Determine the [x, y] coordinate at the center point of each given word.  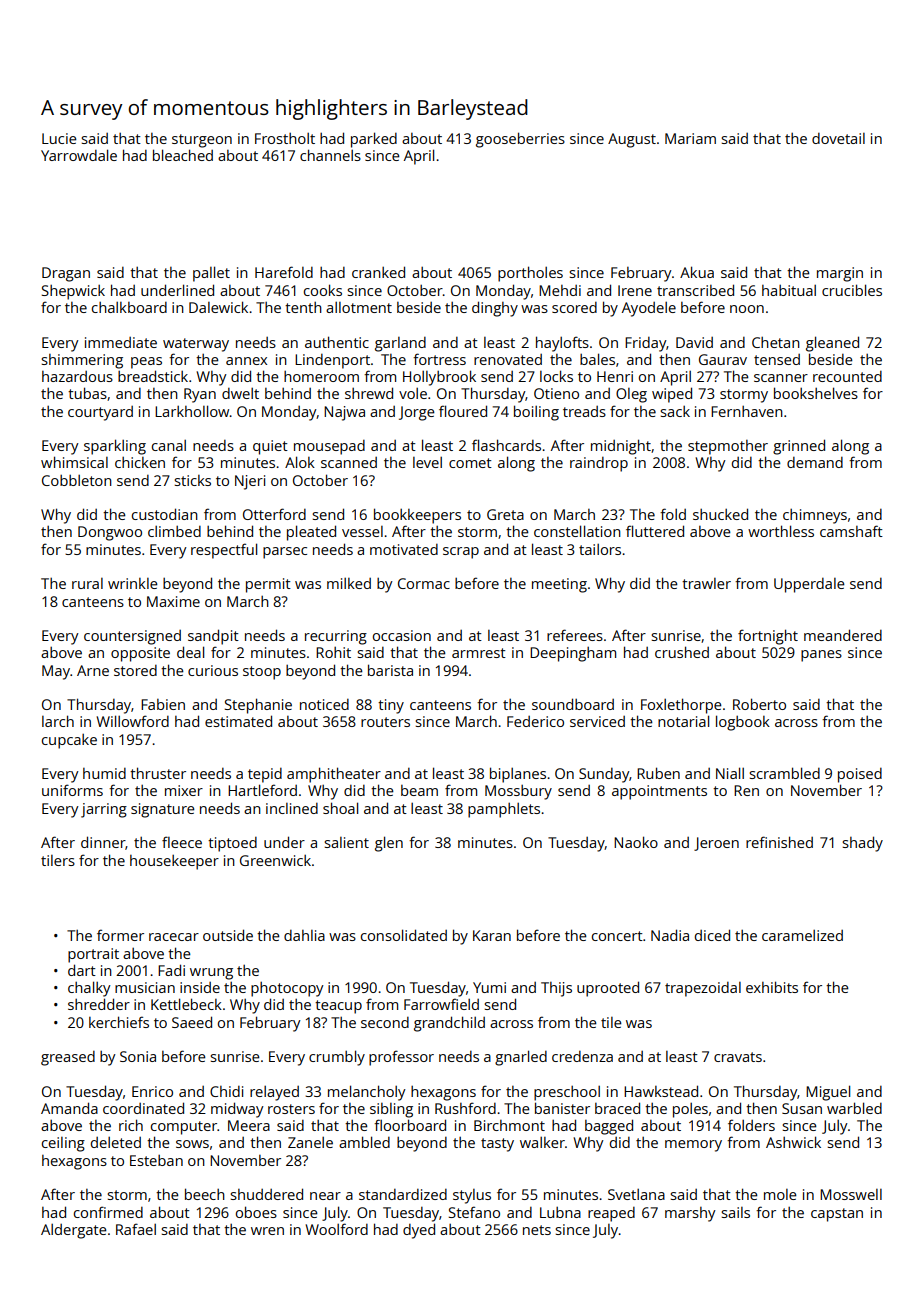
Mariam [690, 138]
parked [374, 140]
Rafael [136, 1229]
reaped [611, 1214]
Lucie [59, 138]
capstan [837, 1215]
